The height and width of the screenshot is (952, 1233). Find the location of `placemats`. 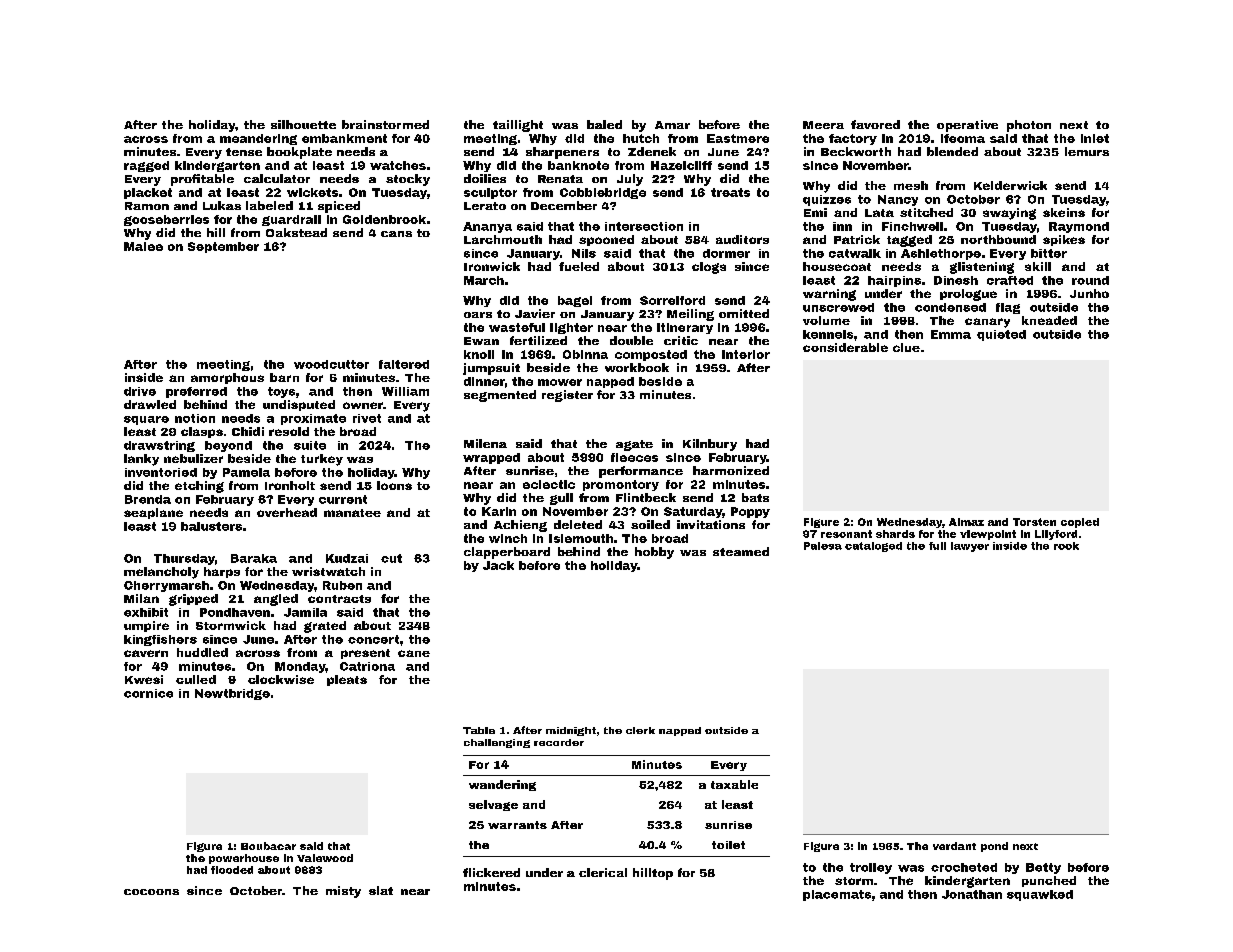

placemats is located at coordinates (837, 895).
